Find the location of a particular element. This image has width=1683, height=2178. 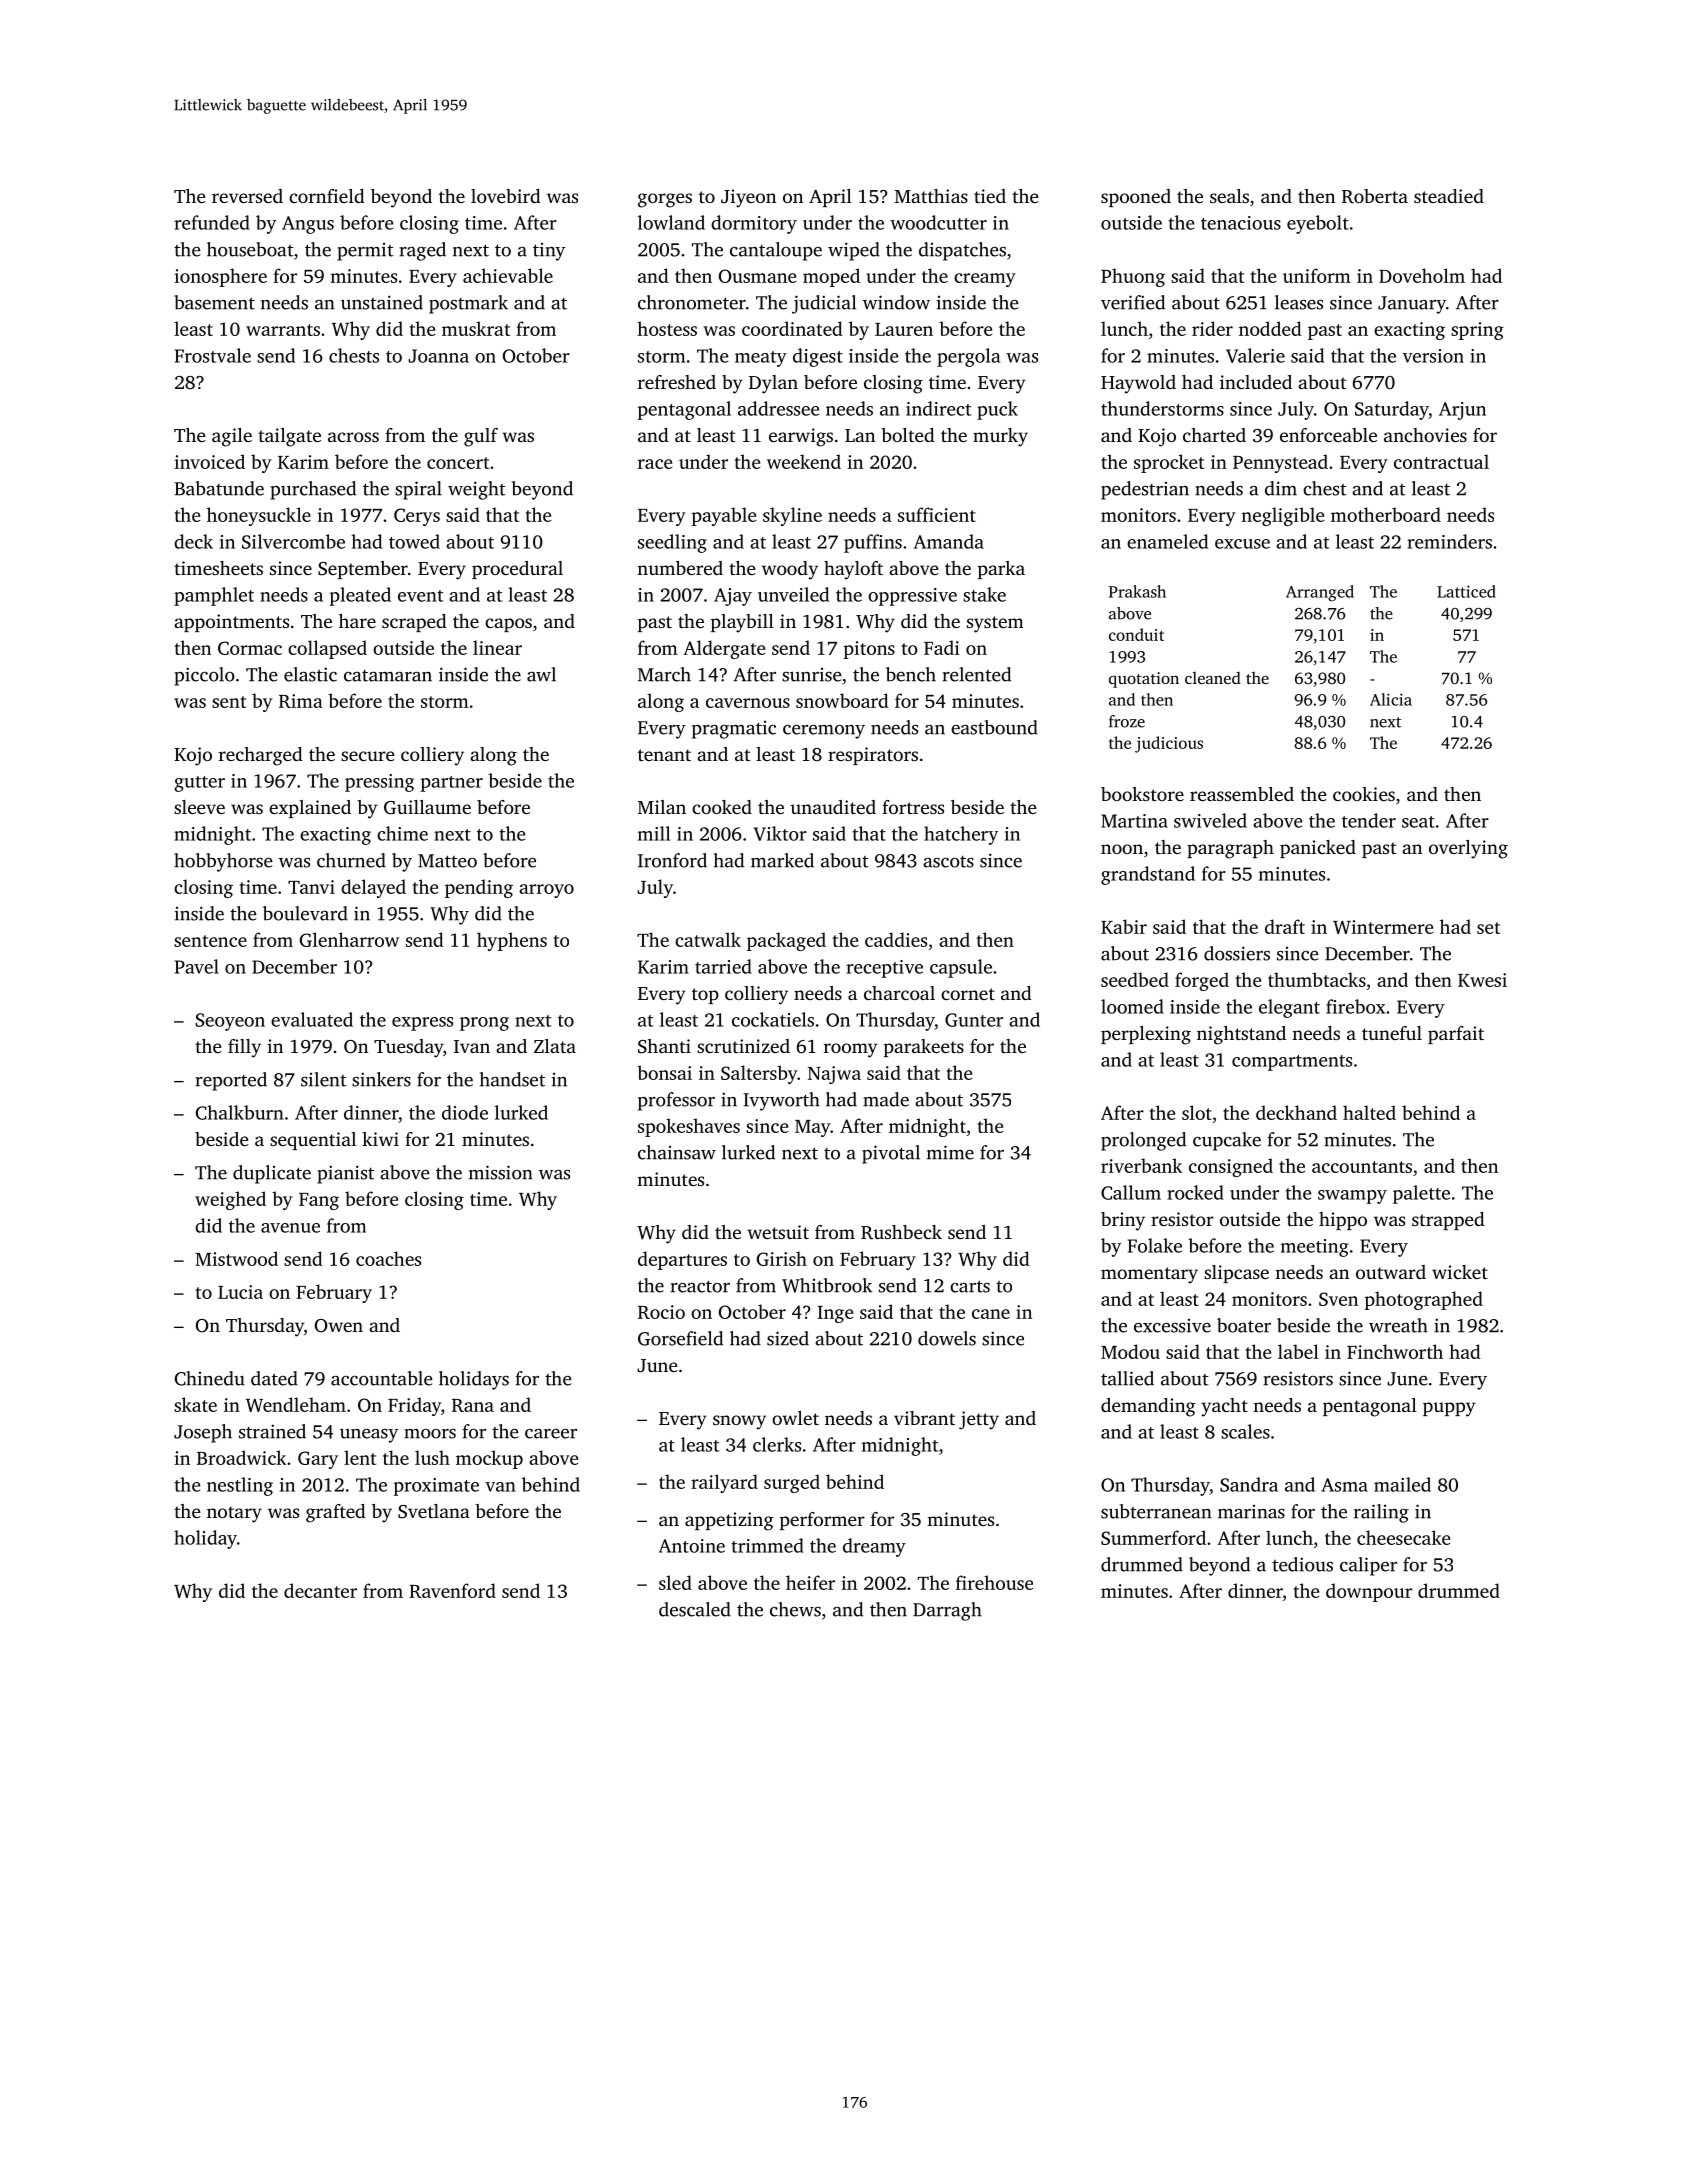

accountants is located at coordinates (1362, 1167).
